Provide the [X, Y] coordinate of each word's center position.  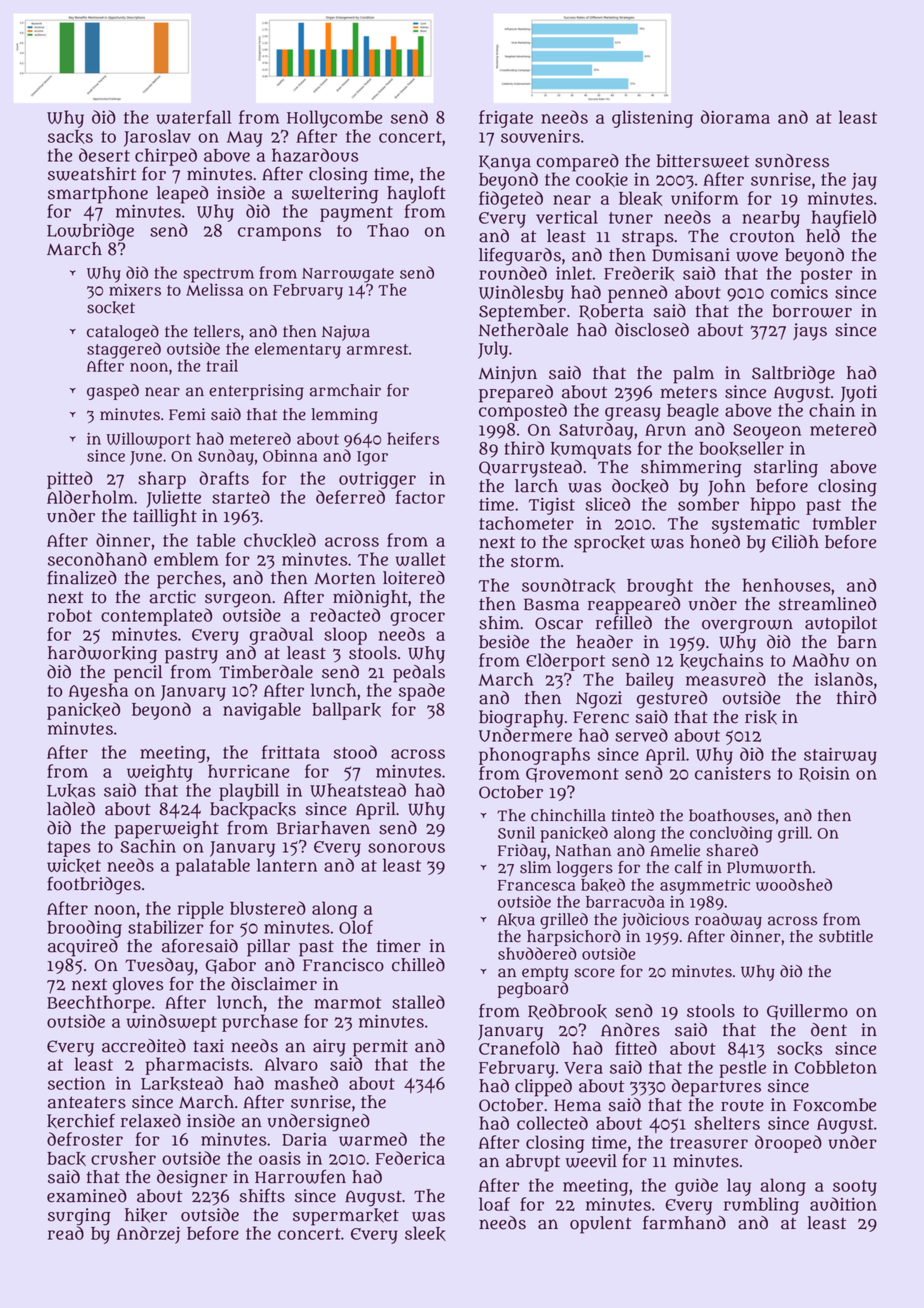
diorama [735, 117]
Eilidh [795, 542]
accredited [144, 1046]
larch [536, 486]
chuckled [280, 540]
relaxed [151, 1121]
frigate [506, 119]
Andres [630, 1030]
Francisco [343, 965]
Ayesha [98, 692]
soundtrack [569, 585]
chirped [166, 157]
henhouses [787, 585]
